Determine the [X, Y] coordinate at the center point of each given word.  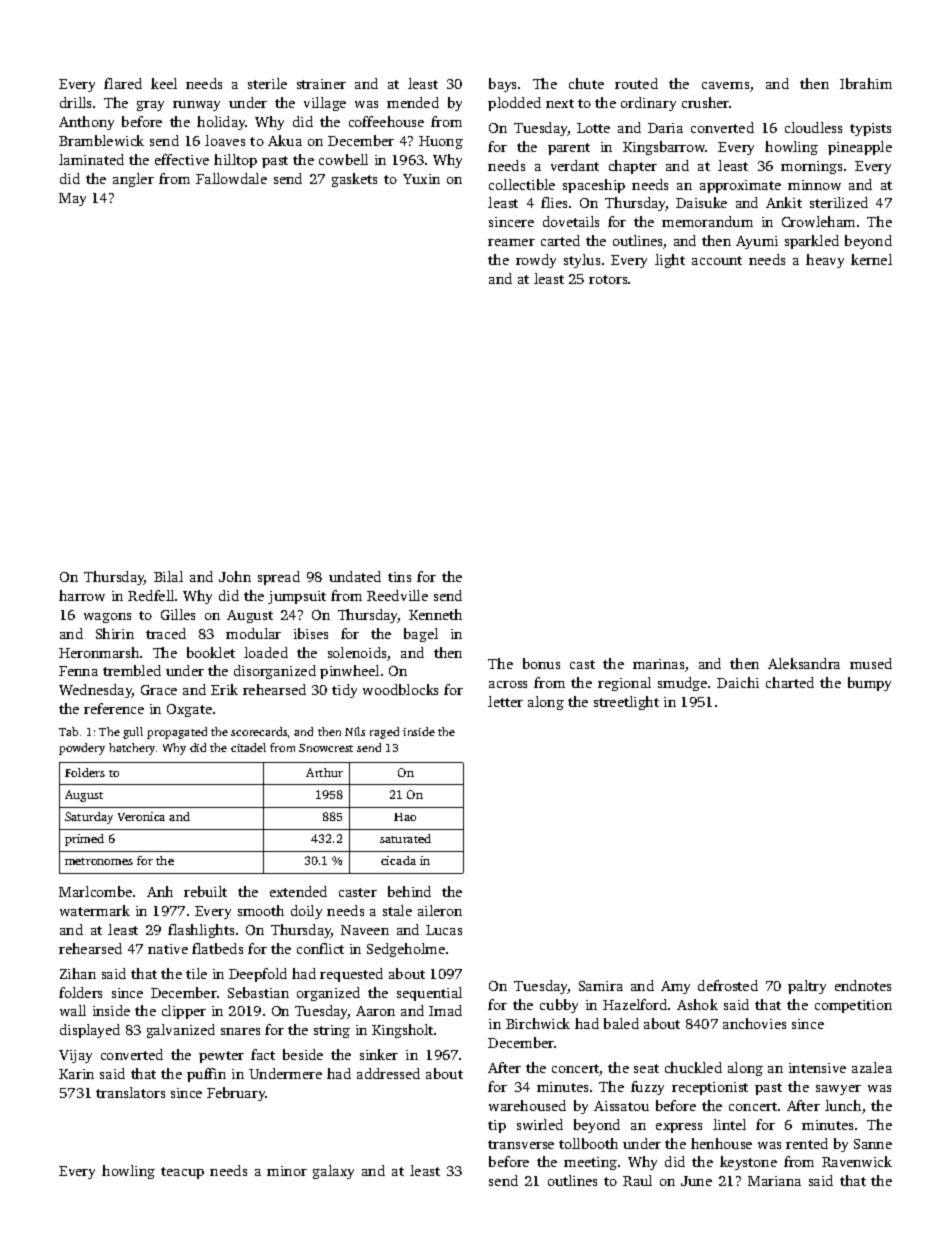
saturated [405, 838]
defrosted [728, 985]
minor [287, 1171]
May [72, 199]
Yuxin [421, 179]
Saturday [89, 818]
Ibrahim [866, 83]
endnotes [863, 985]
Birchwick [538, 1023]
